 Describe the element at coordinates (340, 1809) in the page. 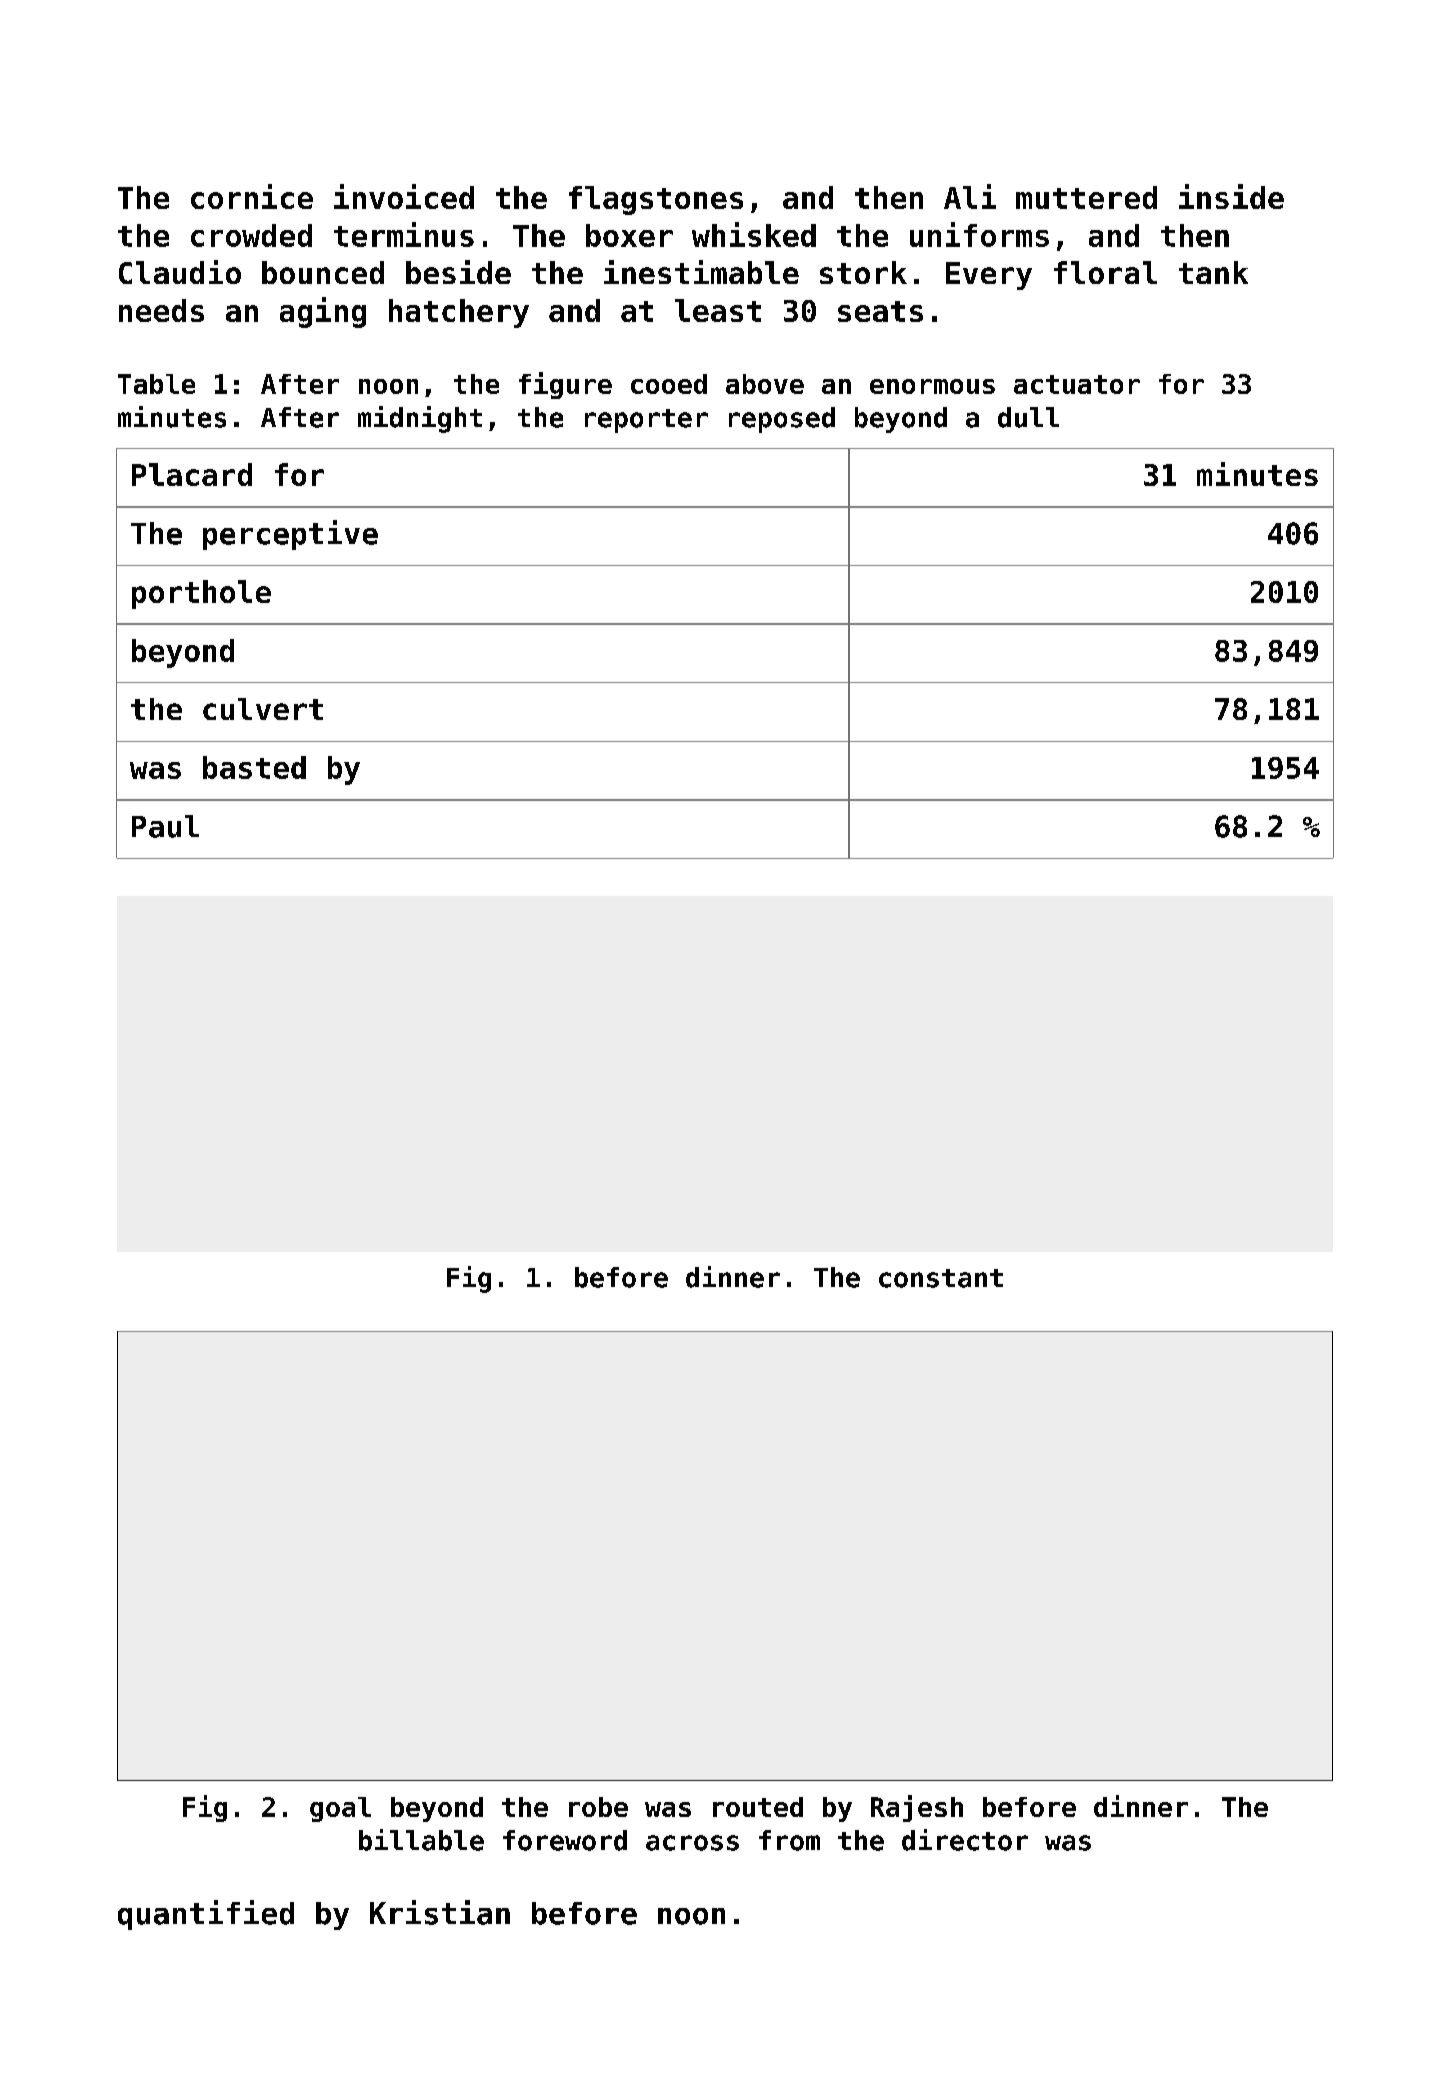

I see `goal` at that location.
